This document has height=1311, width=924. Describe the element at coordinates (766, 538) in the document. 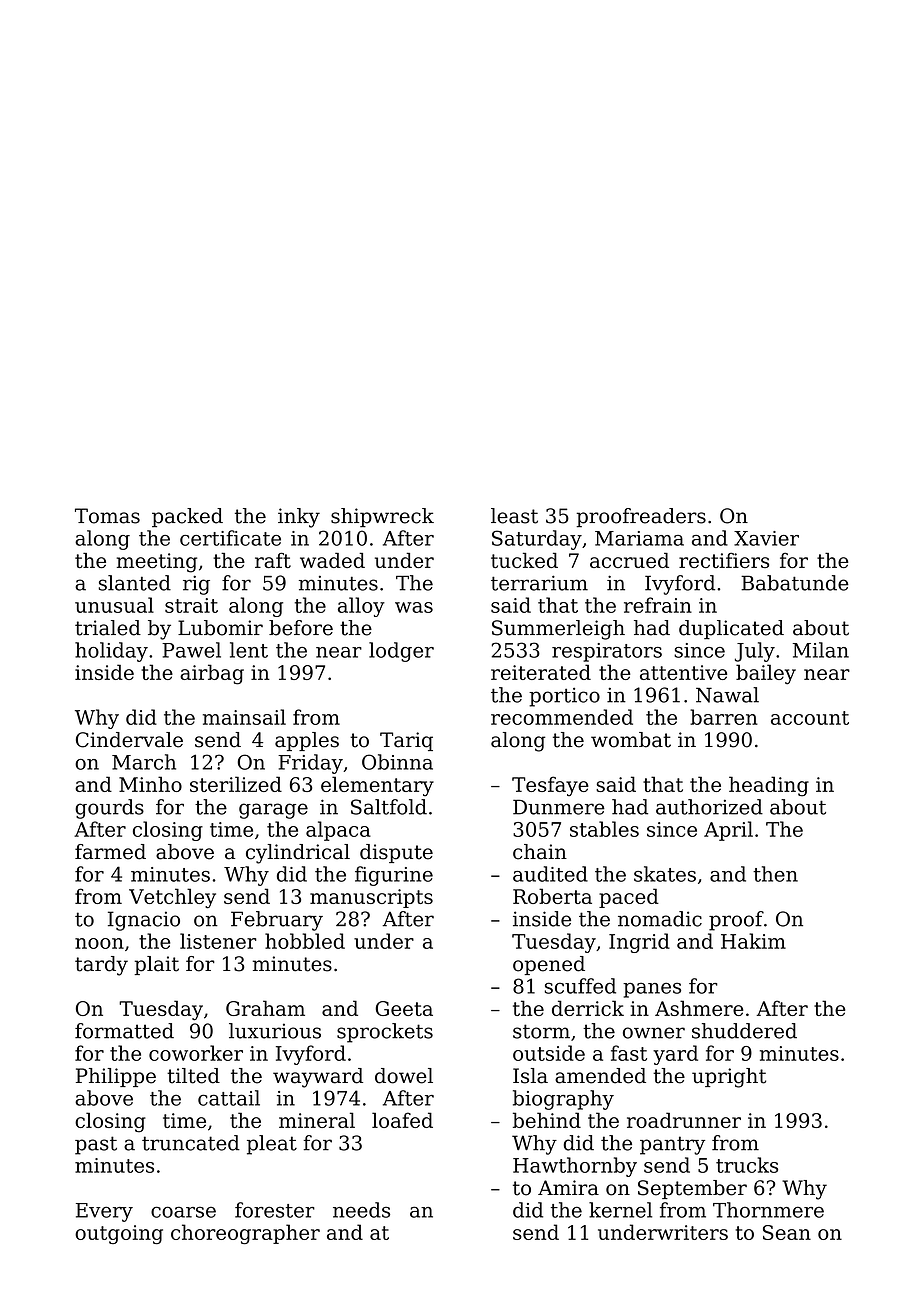

I see `Xavier` at that location.
